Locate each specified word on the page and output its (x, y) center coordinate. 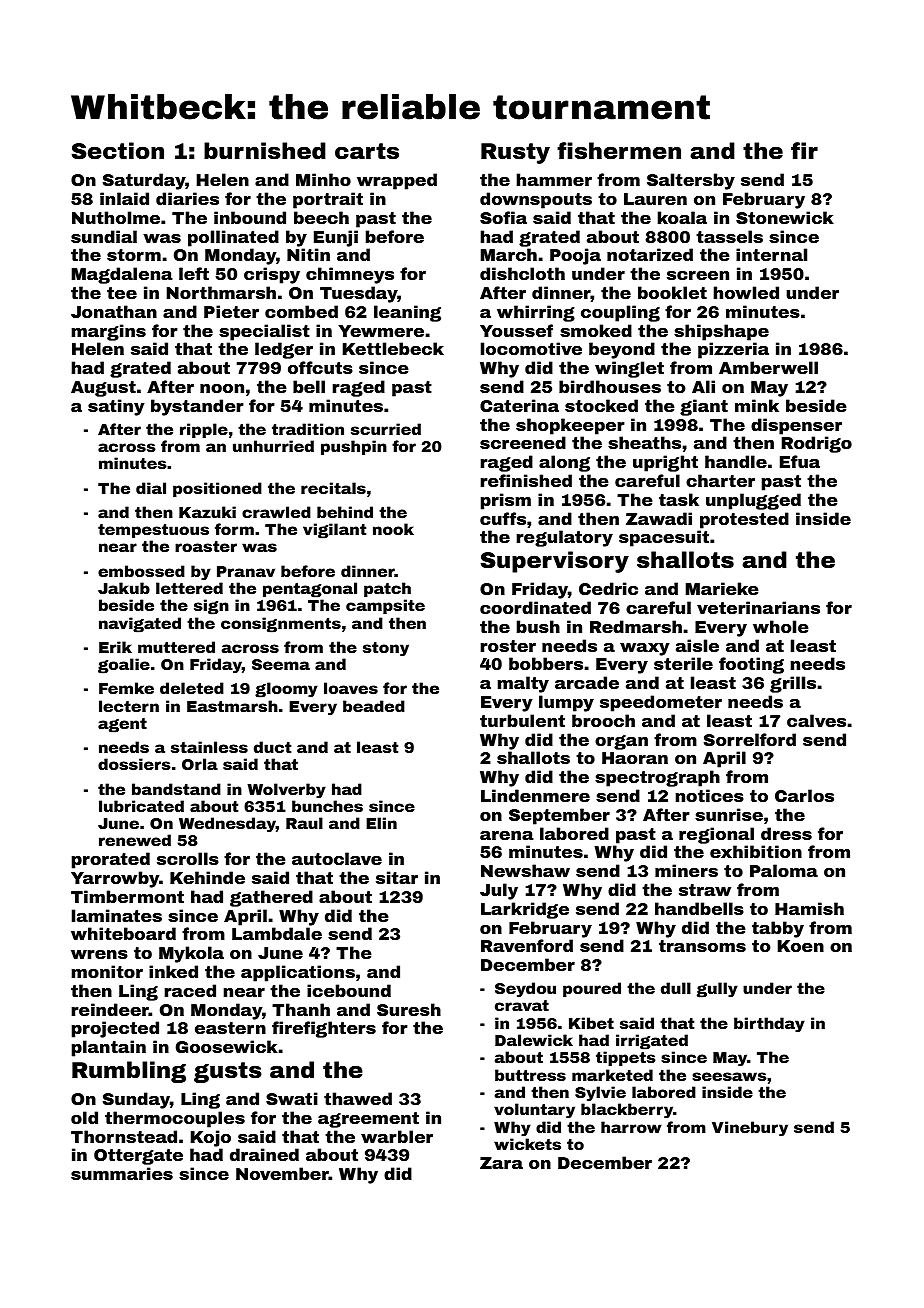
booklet (672, 292)
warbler (397, 1136)
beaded (374, 706)
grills (793, 684)
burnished (265, 151)
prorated (111, 860)
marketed (612, 1075)
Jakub (124, 588)
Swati (292, 1098)
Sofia (503, 217)
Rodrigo (817, 444)
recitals (333, 488)
